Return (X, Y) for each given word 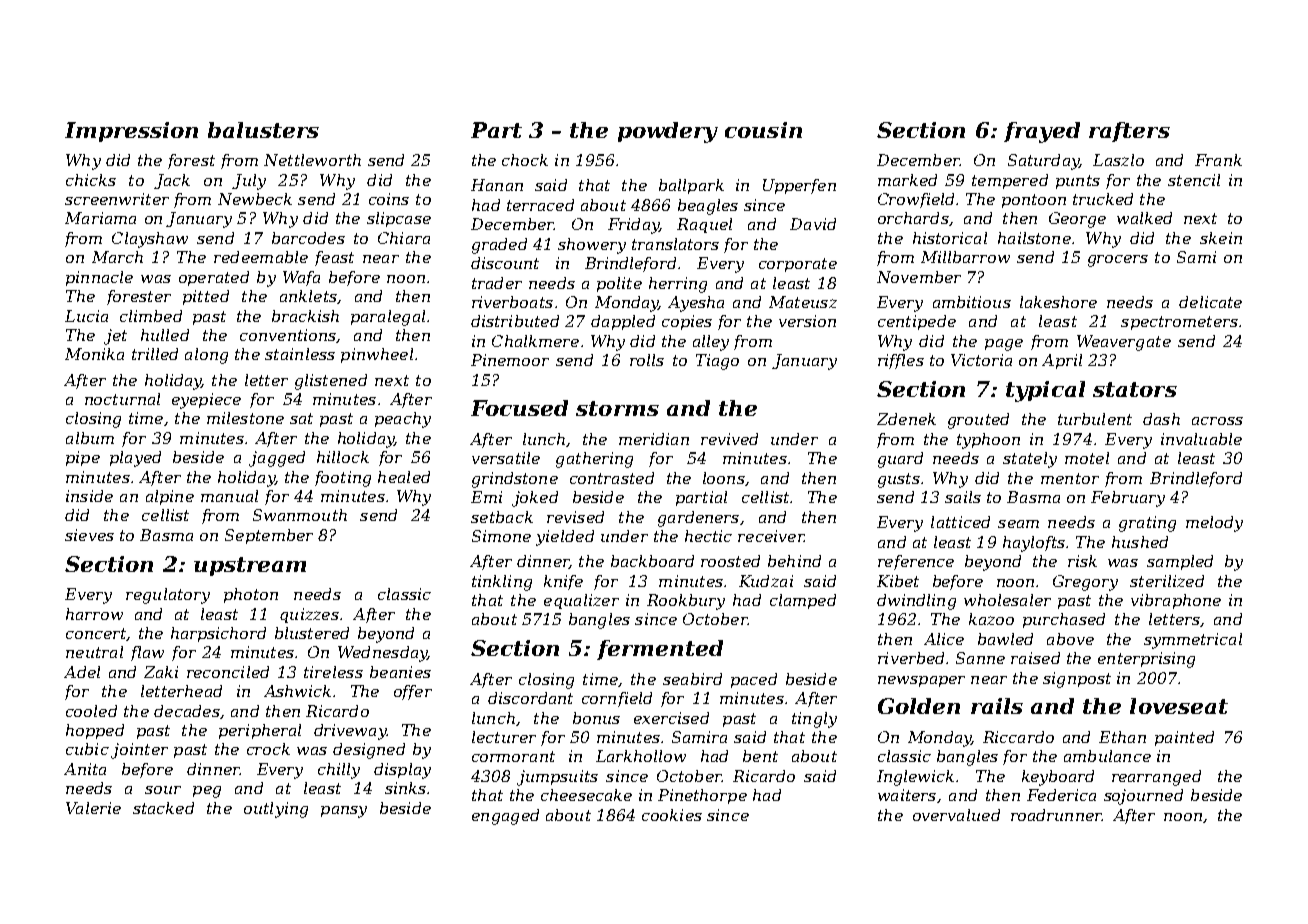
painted (1184, 738)
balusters (263, 130)
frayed (1042, 132)
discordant (530, 698)
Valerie (93, 808)
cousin (763, 130)
